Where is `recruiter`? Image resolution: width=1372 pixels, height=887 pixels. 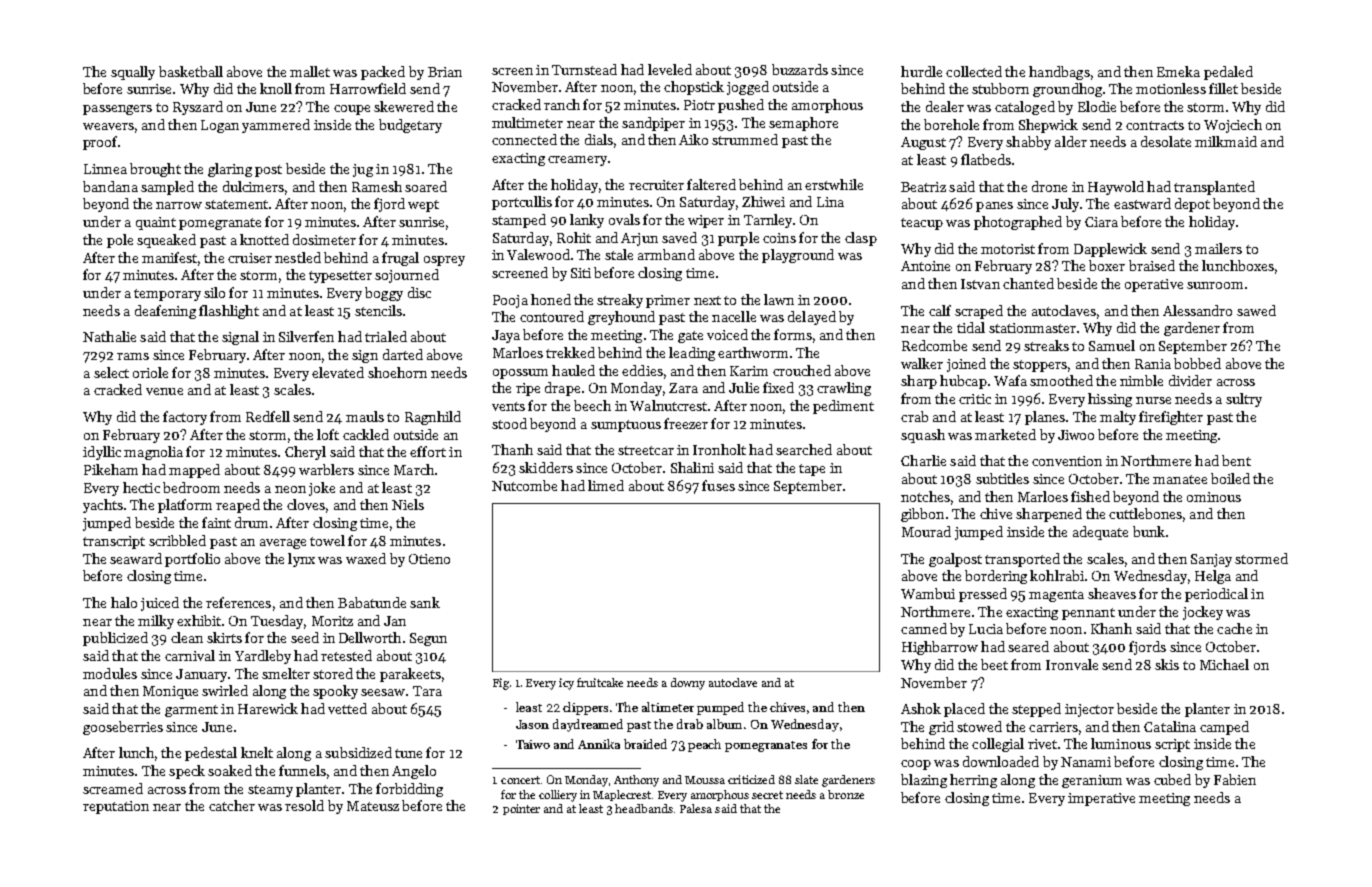 recruiter is located at coordinates (656, 185).
